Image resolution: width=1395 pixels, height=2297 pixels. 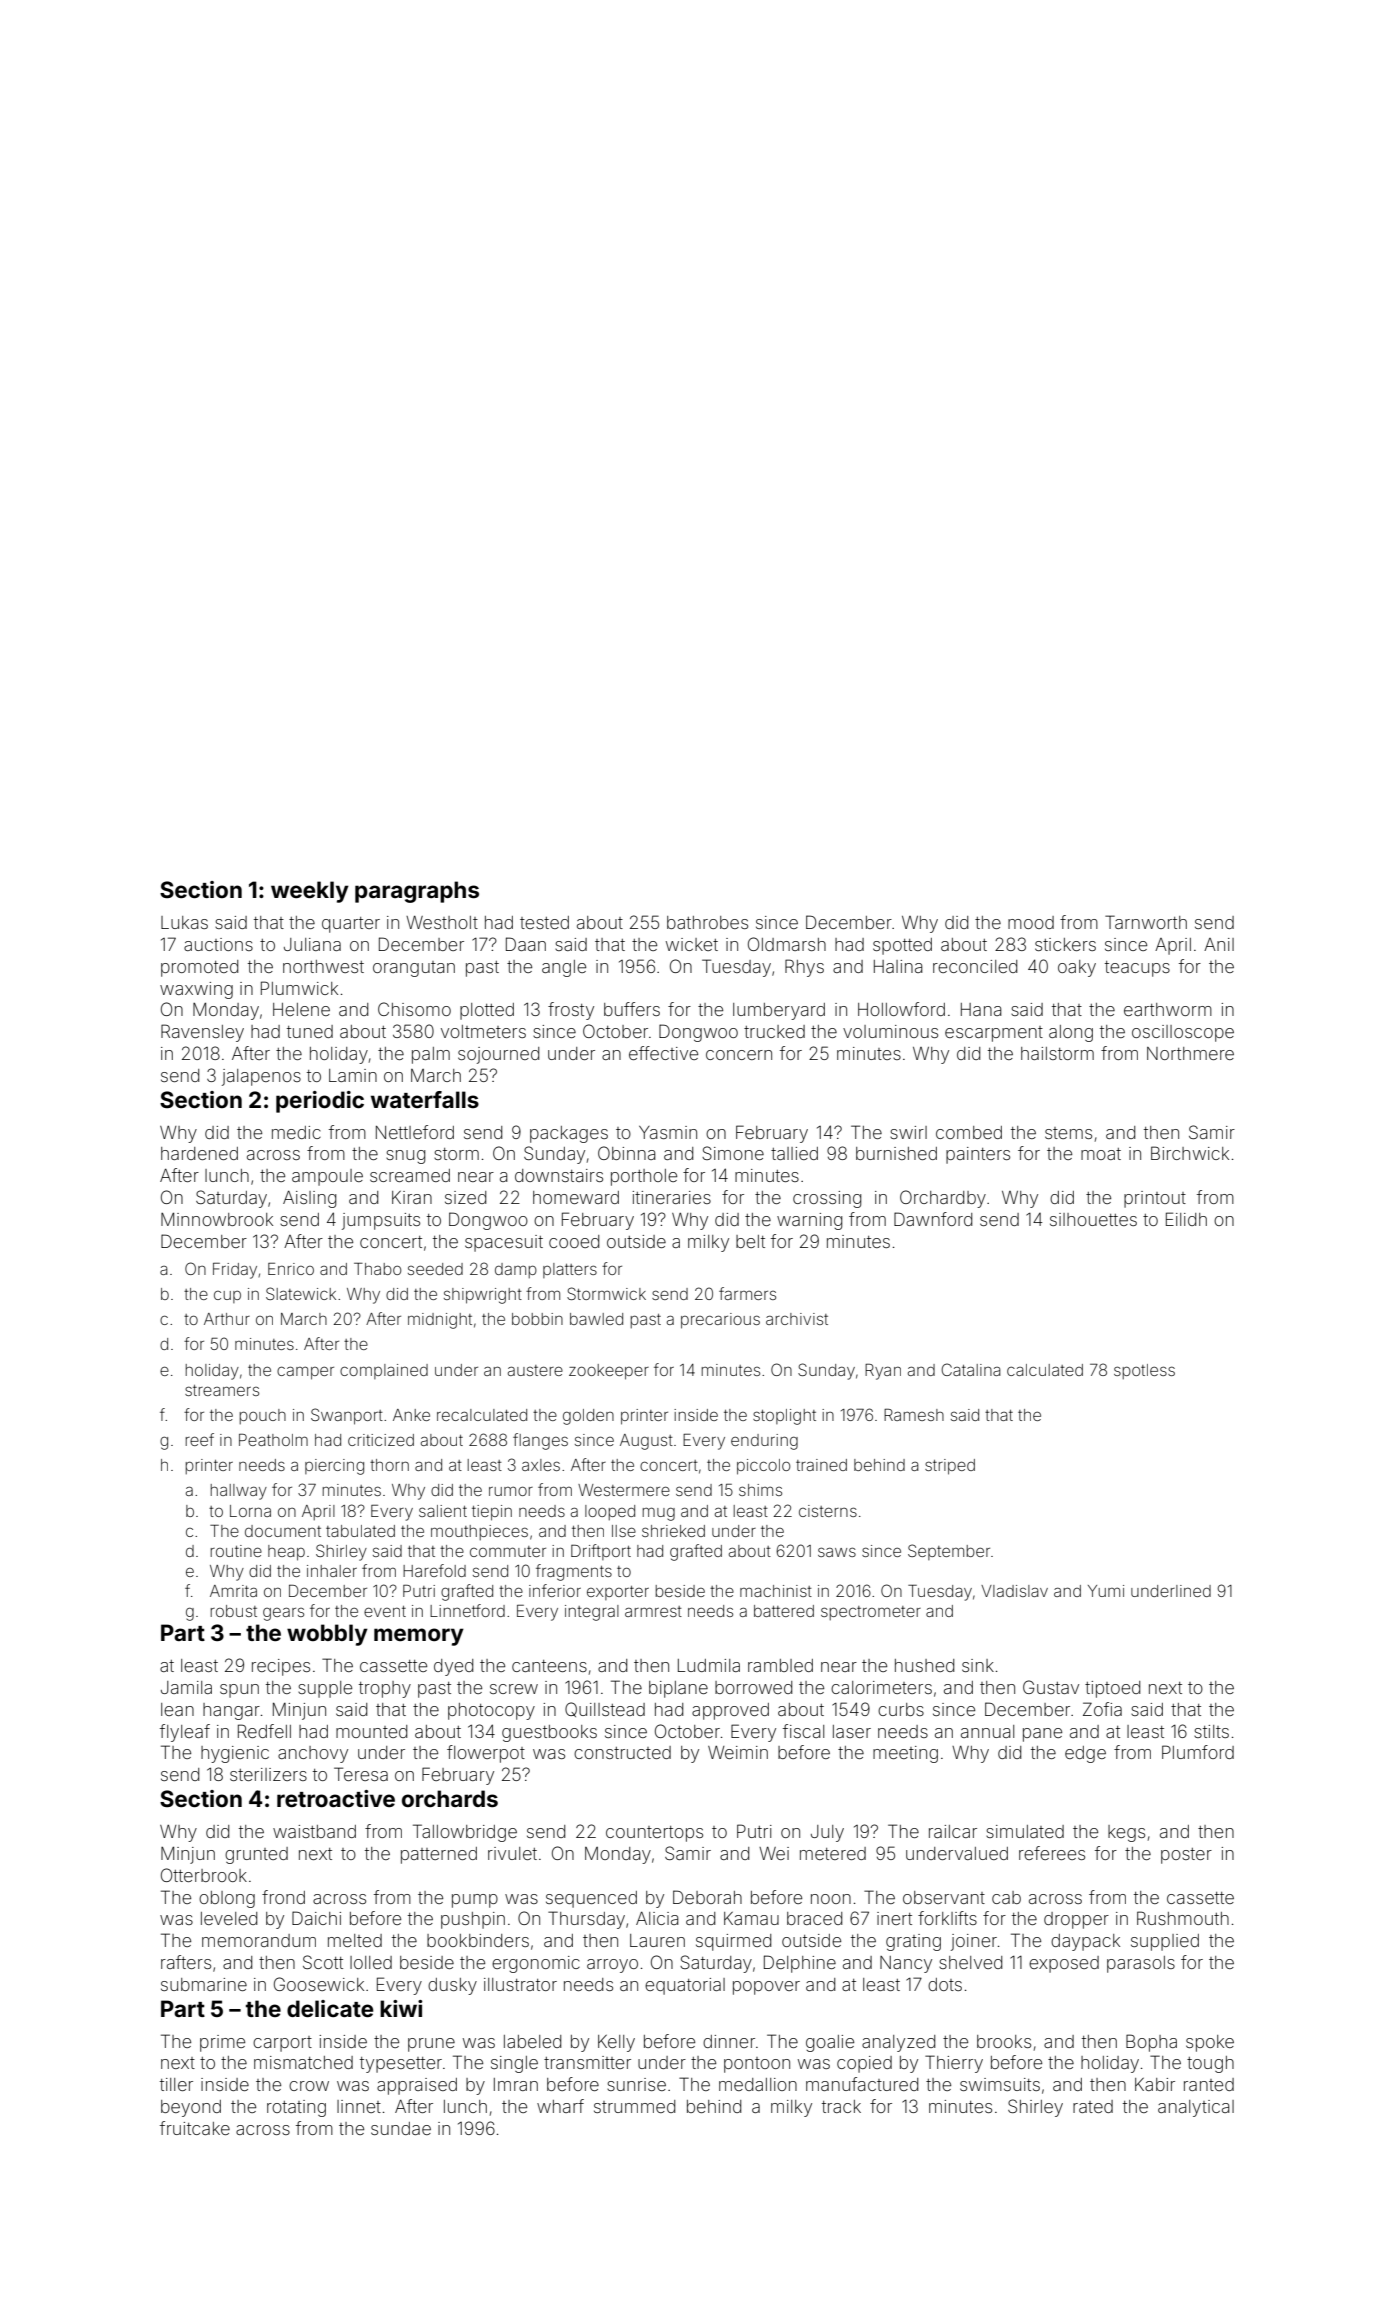 I want to click on wicket, so click(x=692, y=944).
